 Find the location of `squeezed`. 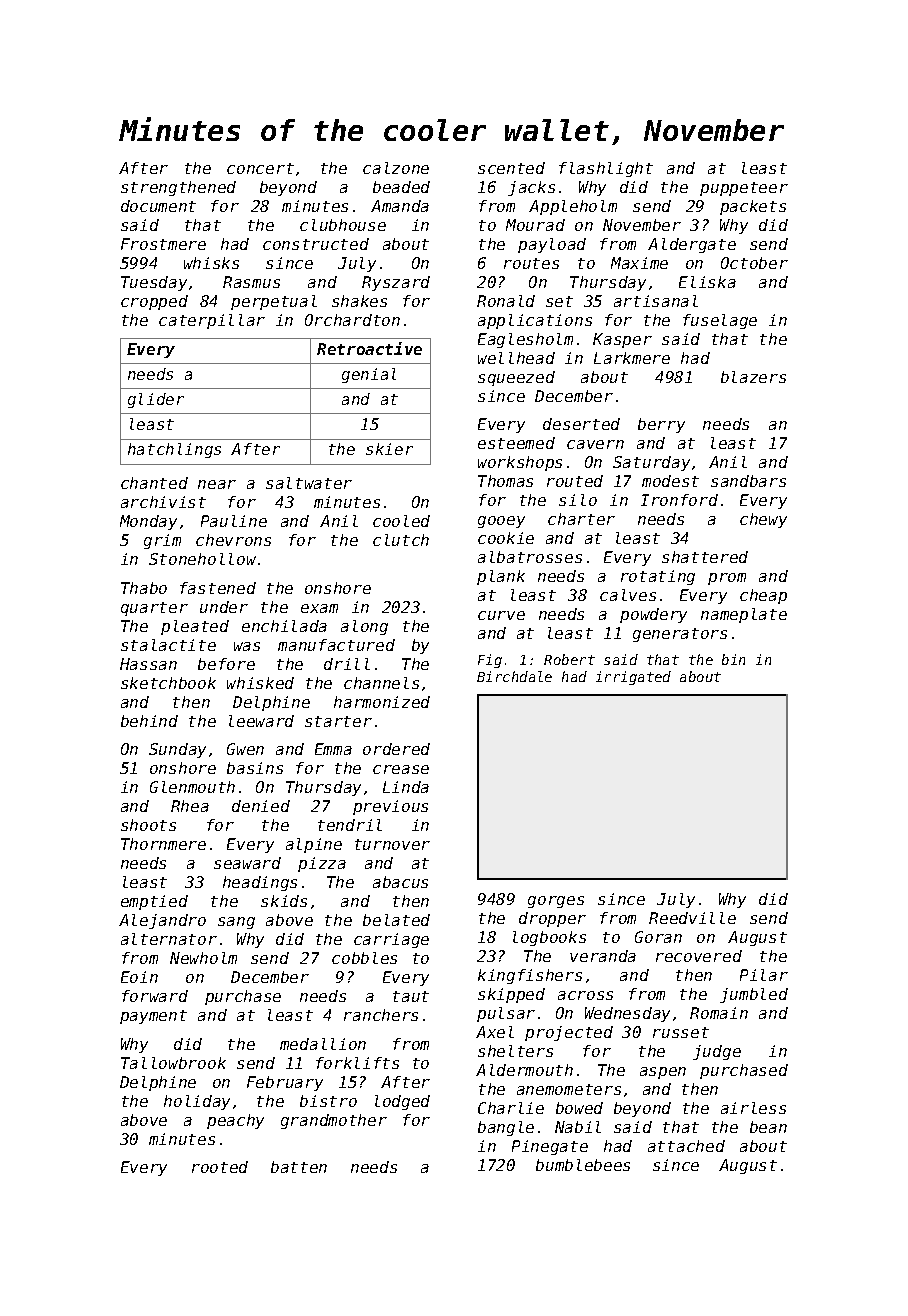

squeezed is located at coordinates (516, 378).
